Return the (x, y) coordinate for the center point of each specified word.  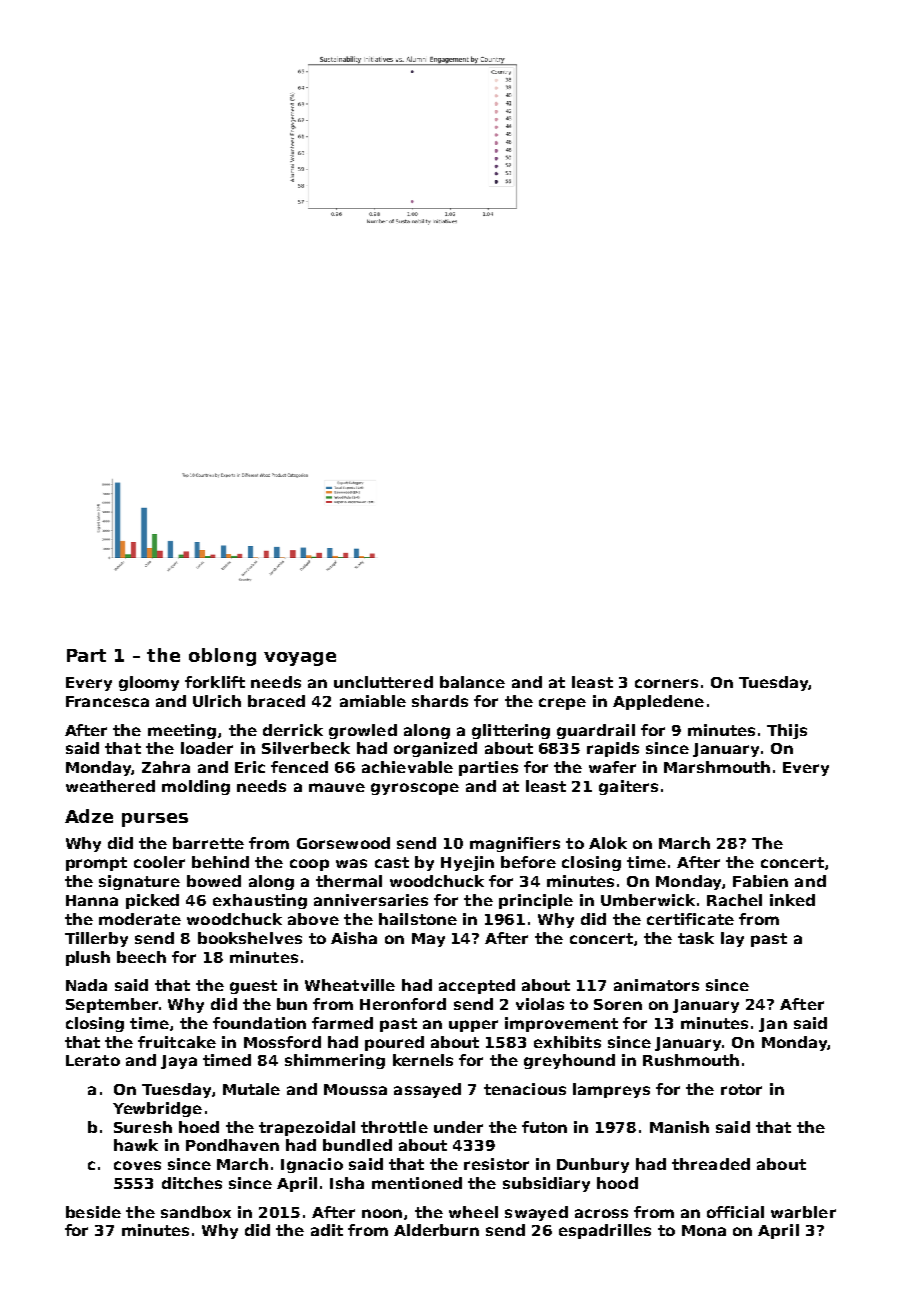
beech (141, 957)
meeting (182, 731)
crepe (562, 704)
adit (327, 1230)
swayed (536, 1213)
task (696, 938)
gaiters (628, 787)
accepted (477, 986)
